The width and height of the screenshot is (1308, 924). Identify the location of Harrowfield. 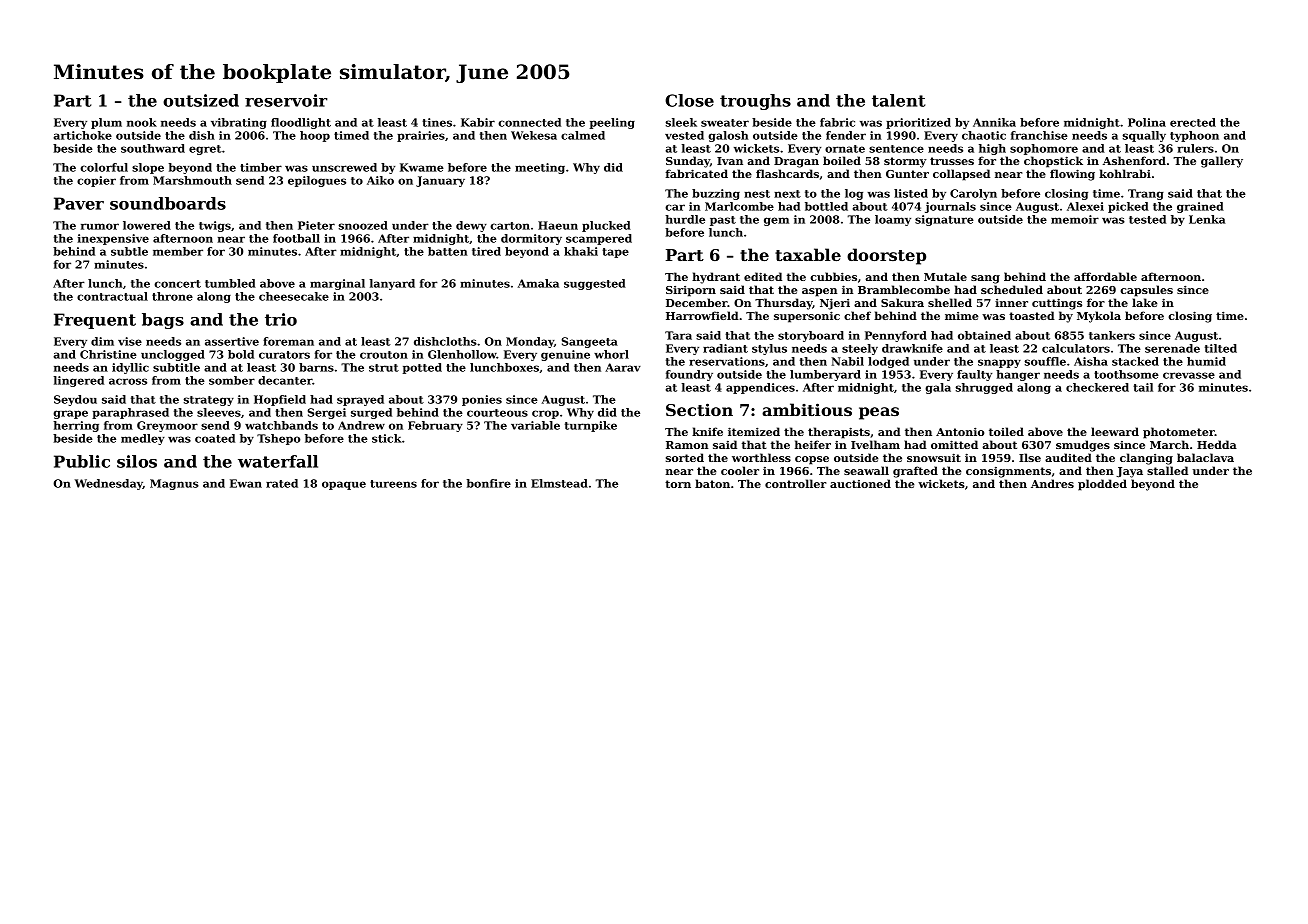
(702, 315).
